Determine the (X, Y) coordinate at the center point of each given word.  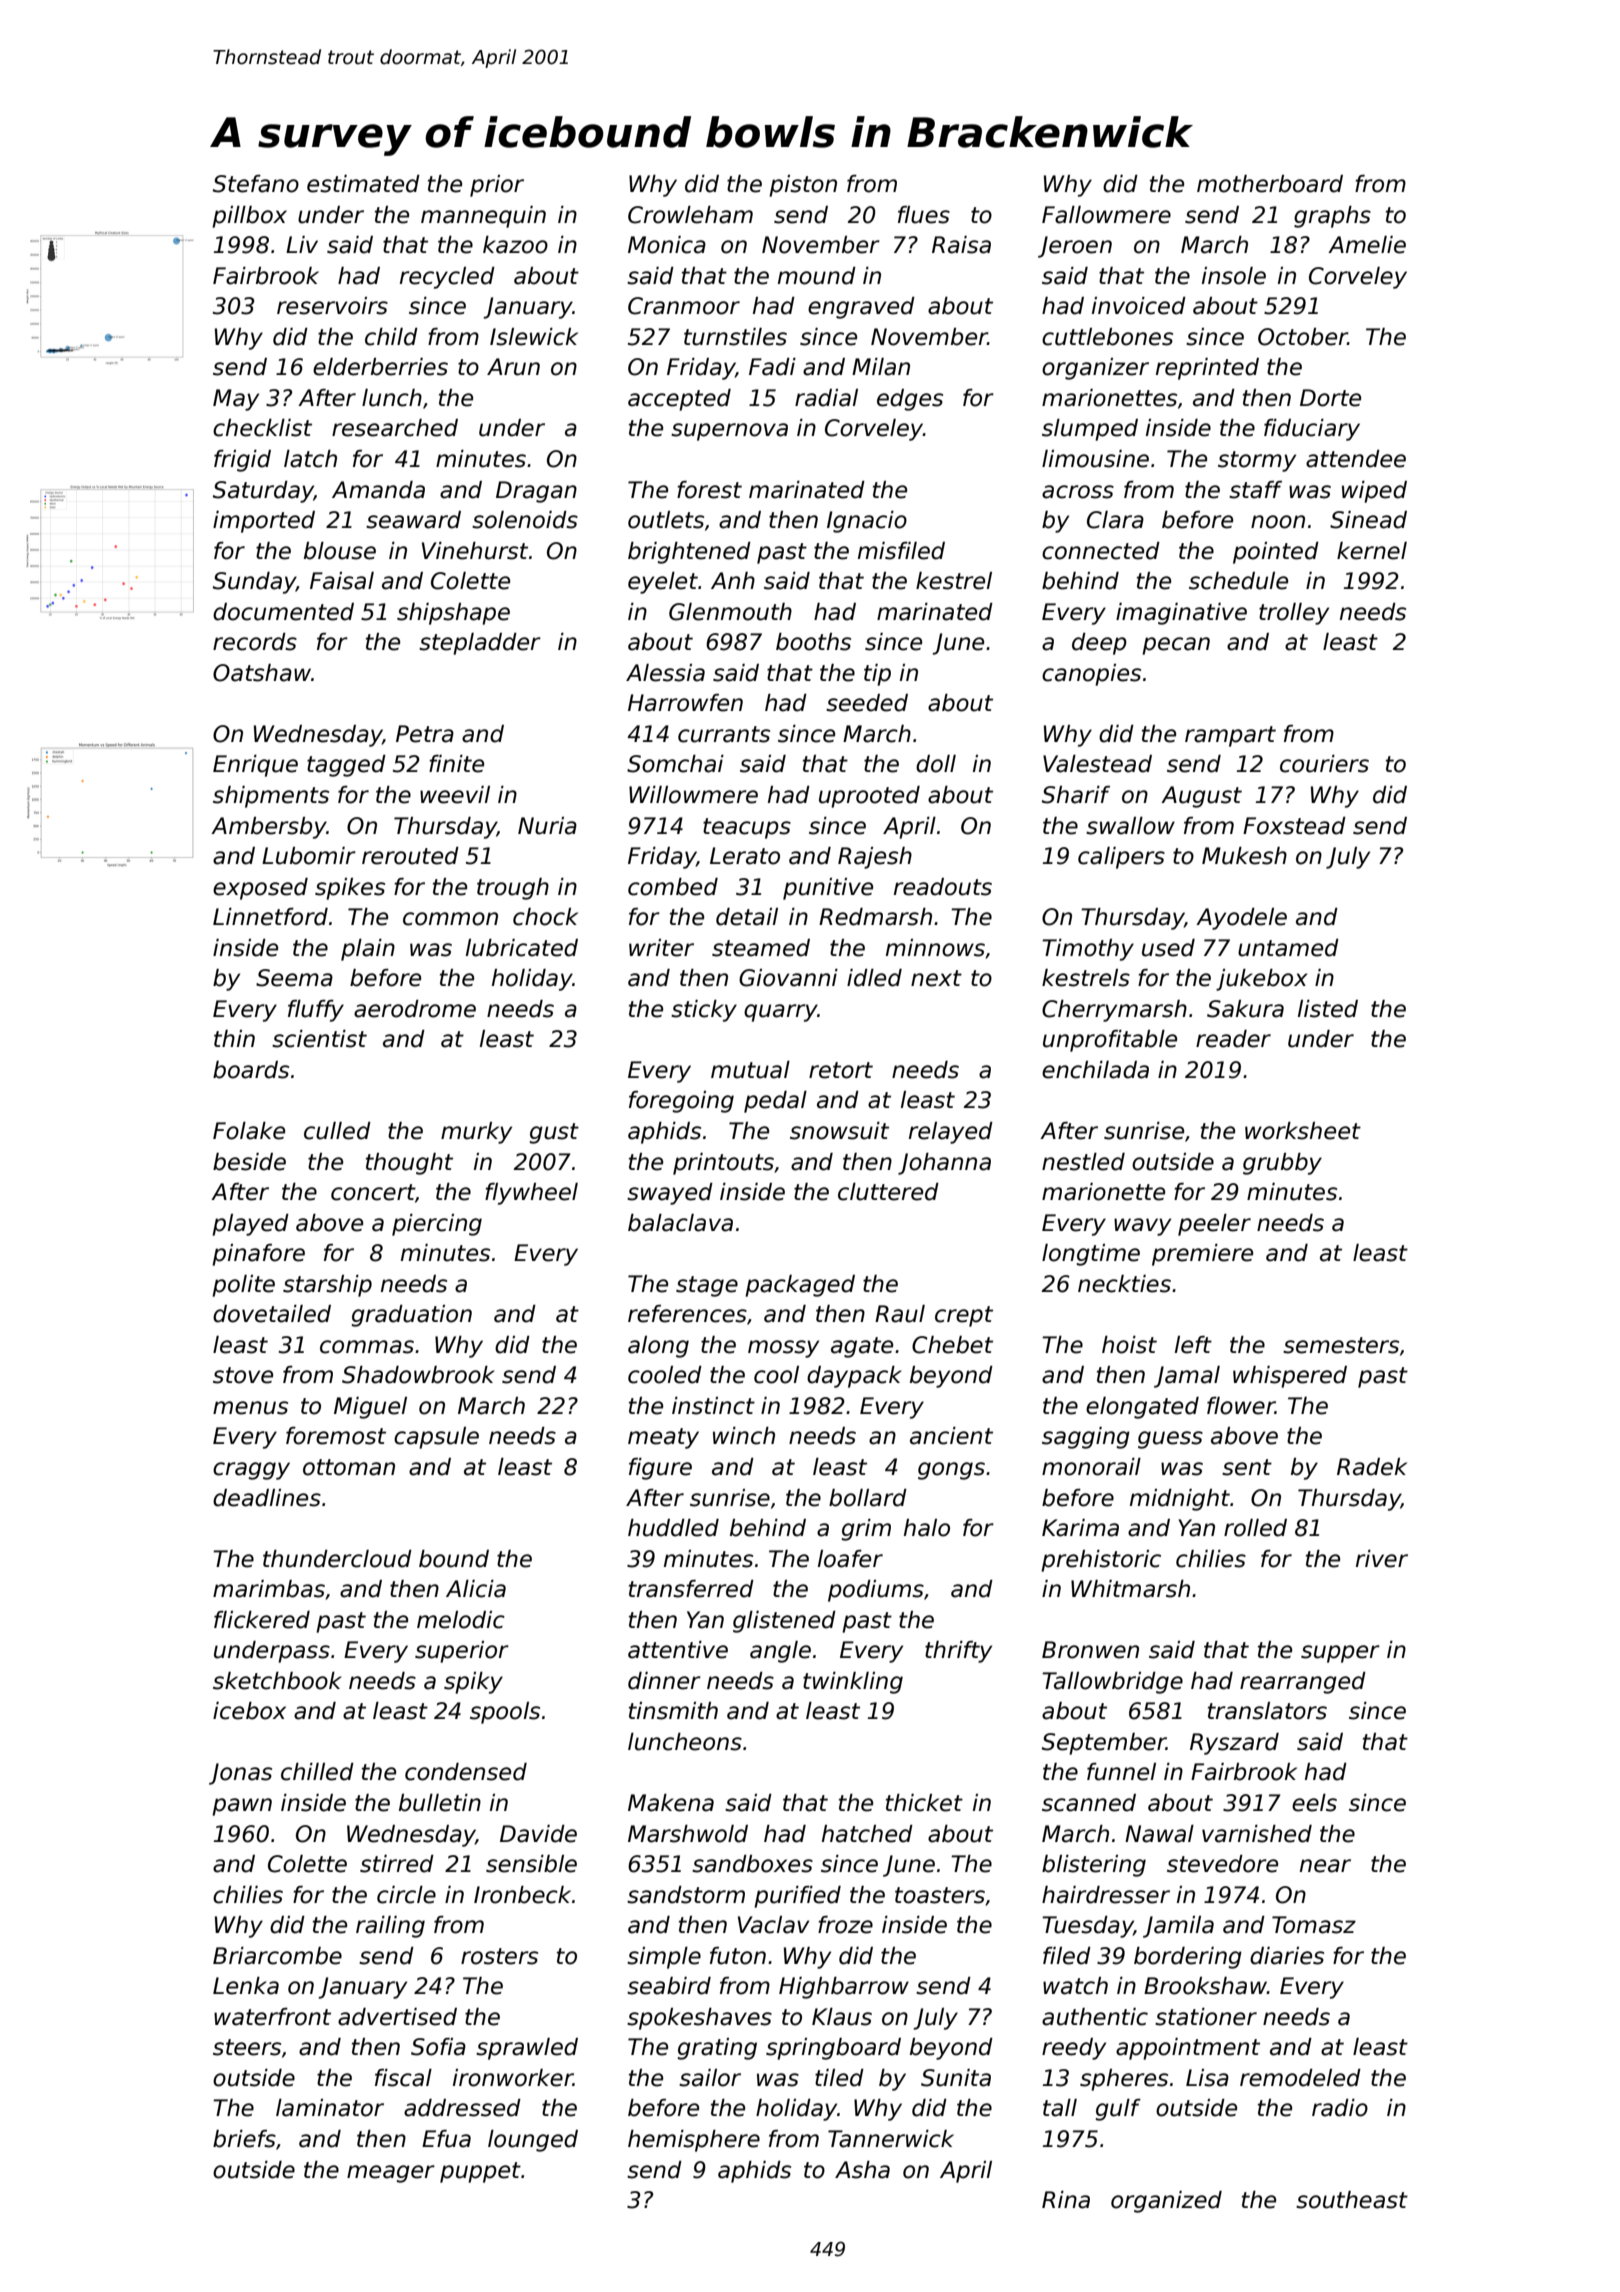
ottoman (349, 1467)
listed (1328, 1009)
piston (803, 186)
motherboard (1270, 184)
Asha (862, 2170)
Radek (1372, 1467)
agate (862, 1347)
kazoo (515, 245)
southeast (1352, 2200)
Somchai (675, 764)
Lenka (246, 1986)
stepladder (480, 644)
